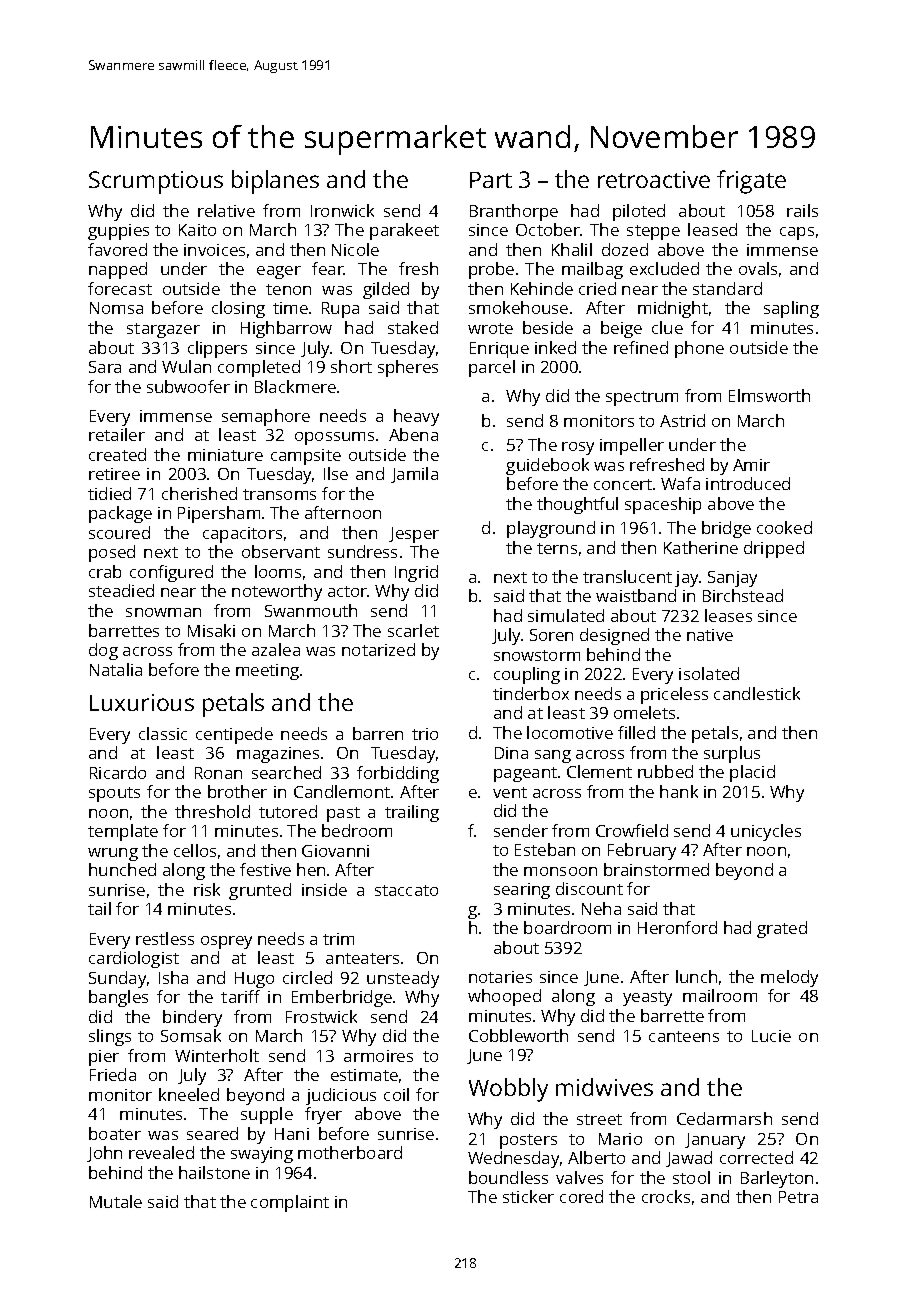 The image size is (908, 1316). Describe the element at coordinates (226, 942) in the page. I see `osprey` at that location.
